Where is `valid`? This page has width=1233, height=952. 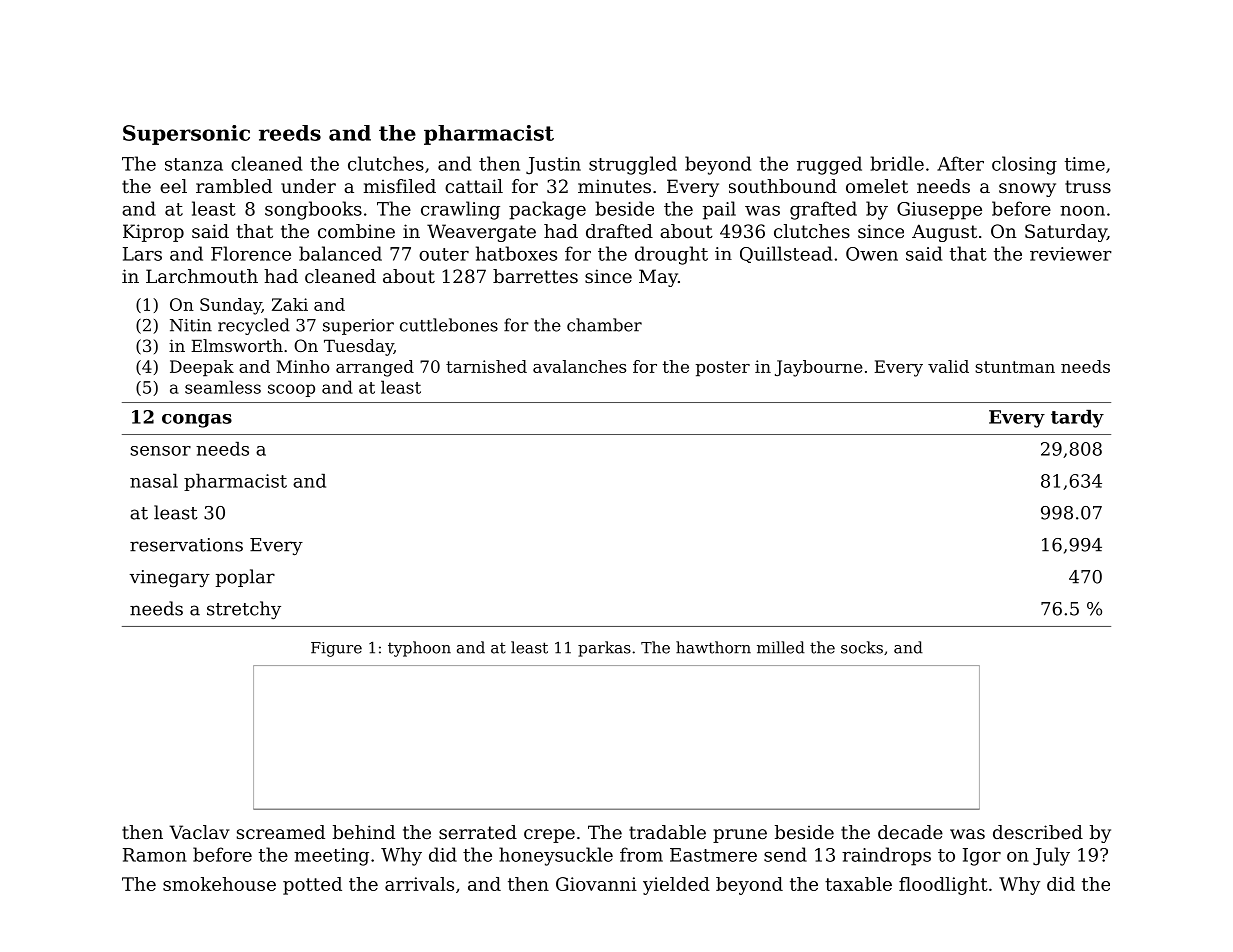 valid is located at coordinates (948, 366).
